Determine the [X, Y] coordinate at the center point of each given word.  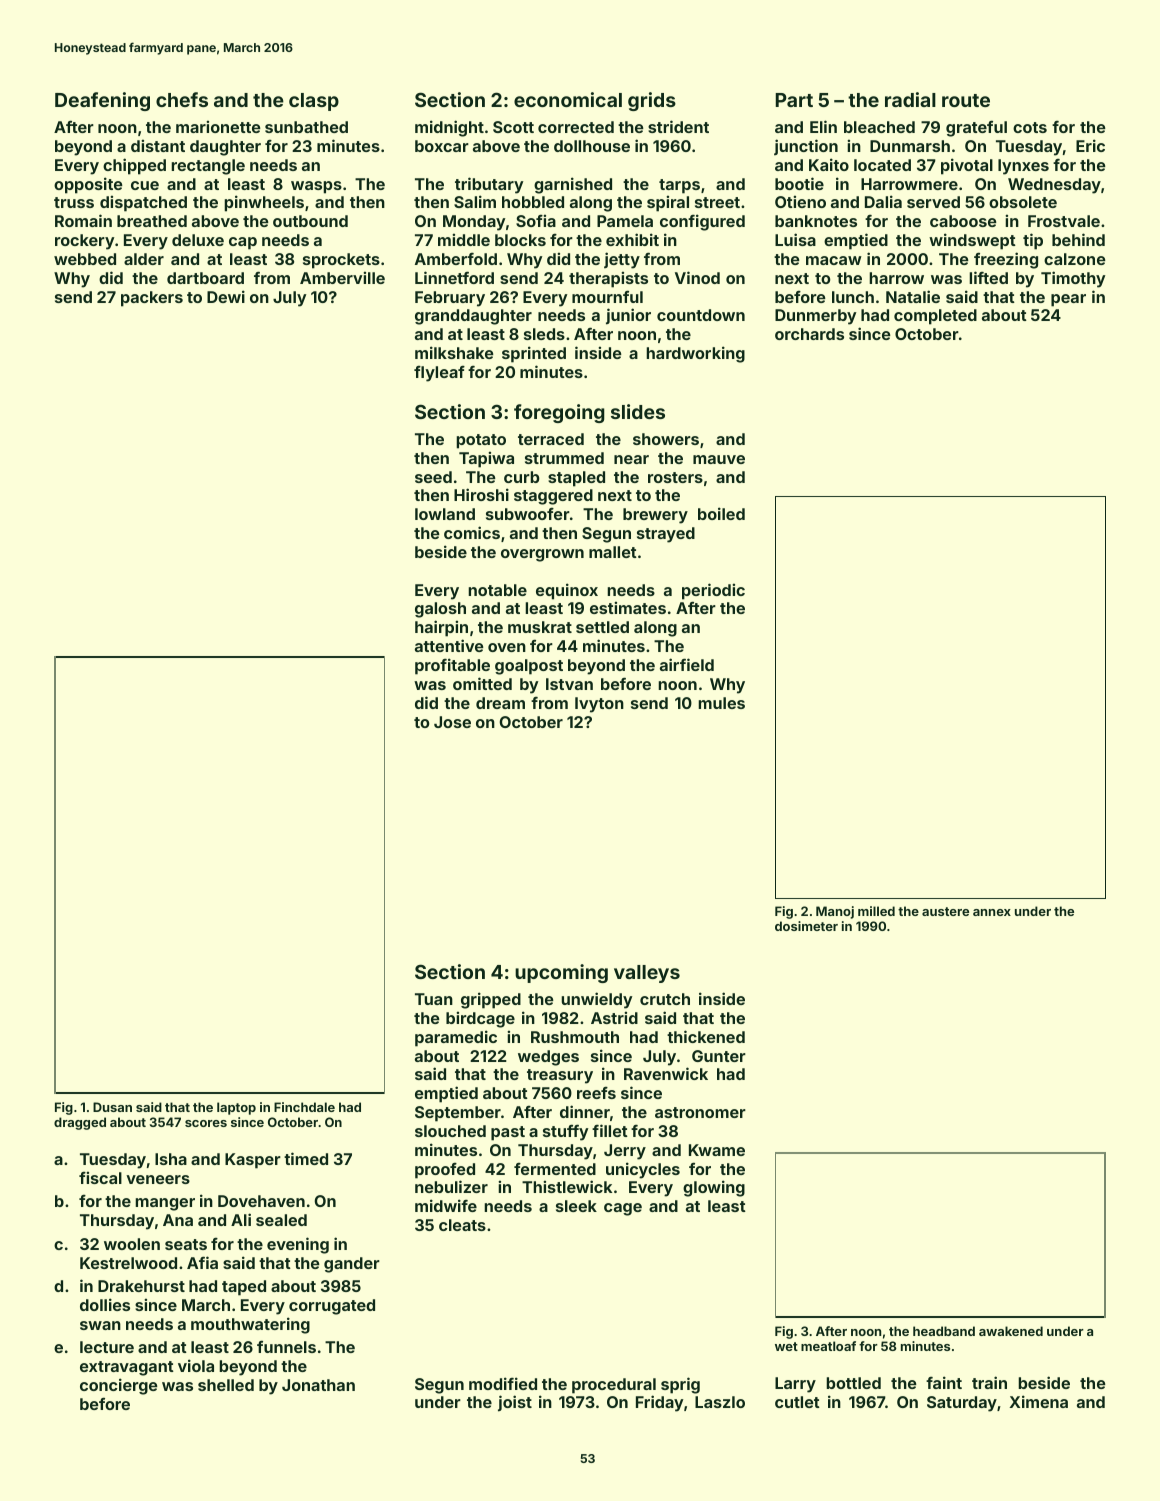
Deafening [102, 101]
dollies [105, 1304]
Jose [452, 722]
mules [721, 703]
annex [992, 912]
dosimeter [806, 926]
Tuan [434, 999]
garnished [573, 185]
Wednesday [1054, 186]
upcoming [561, 973]
